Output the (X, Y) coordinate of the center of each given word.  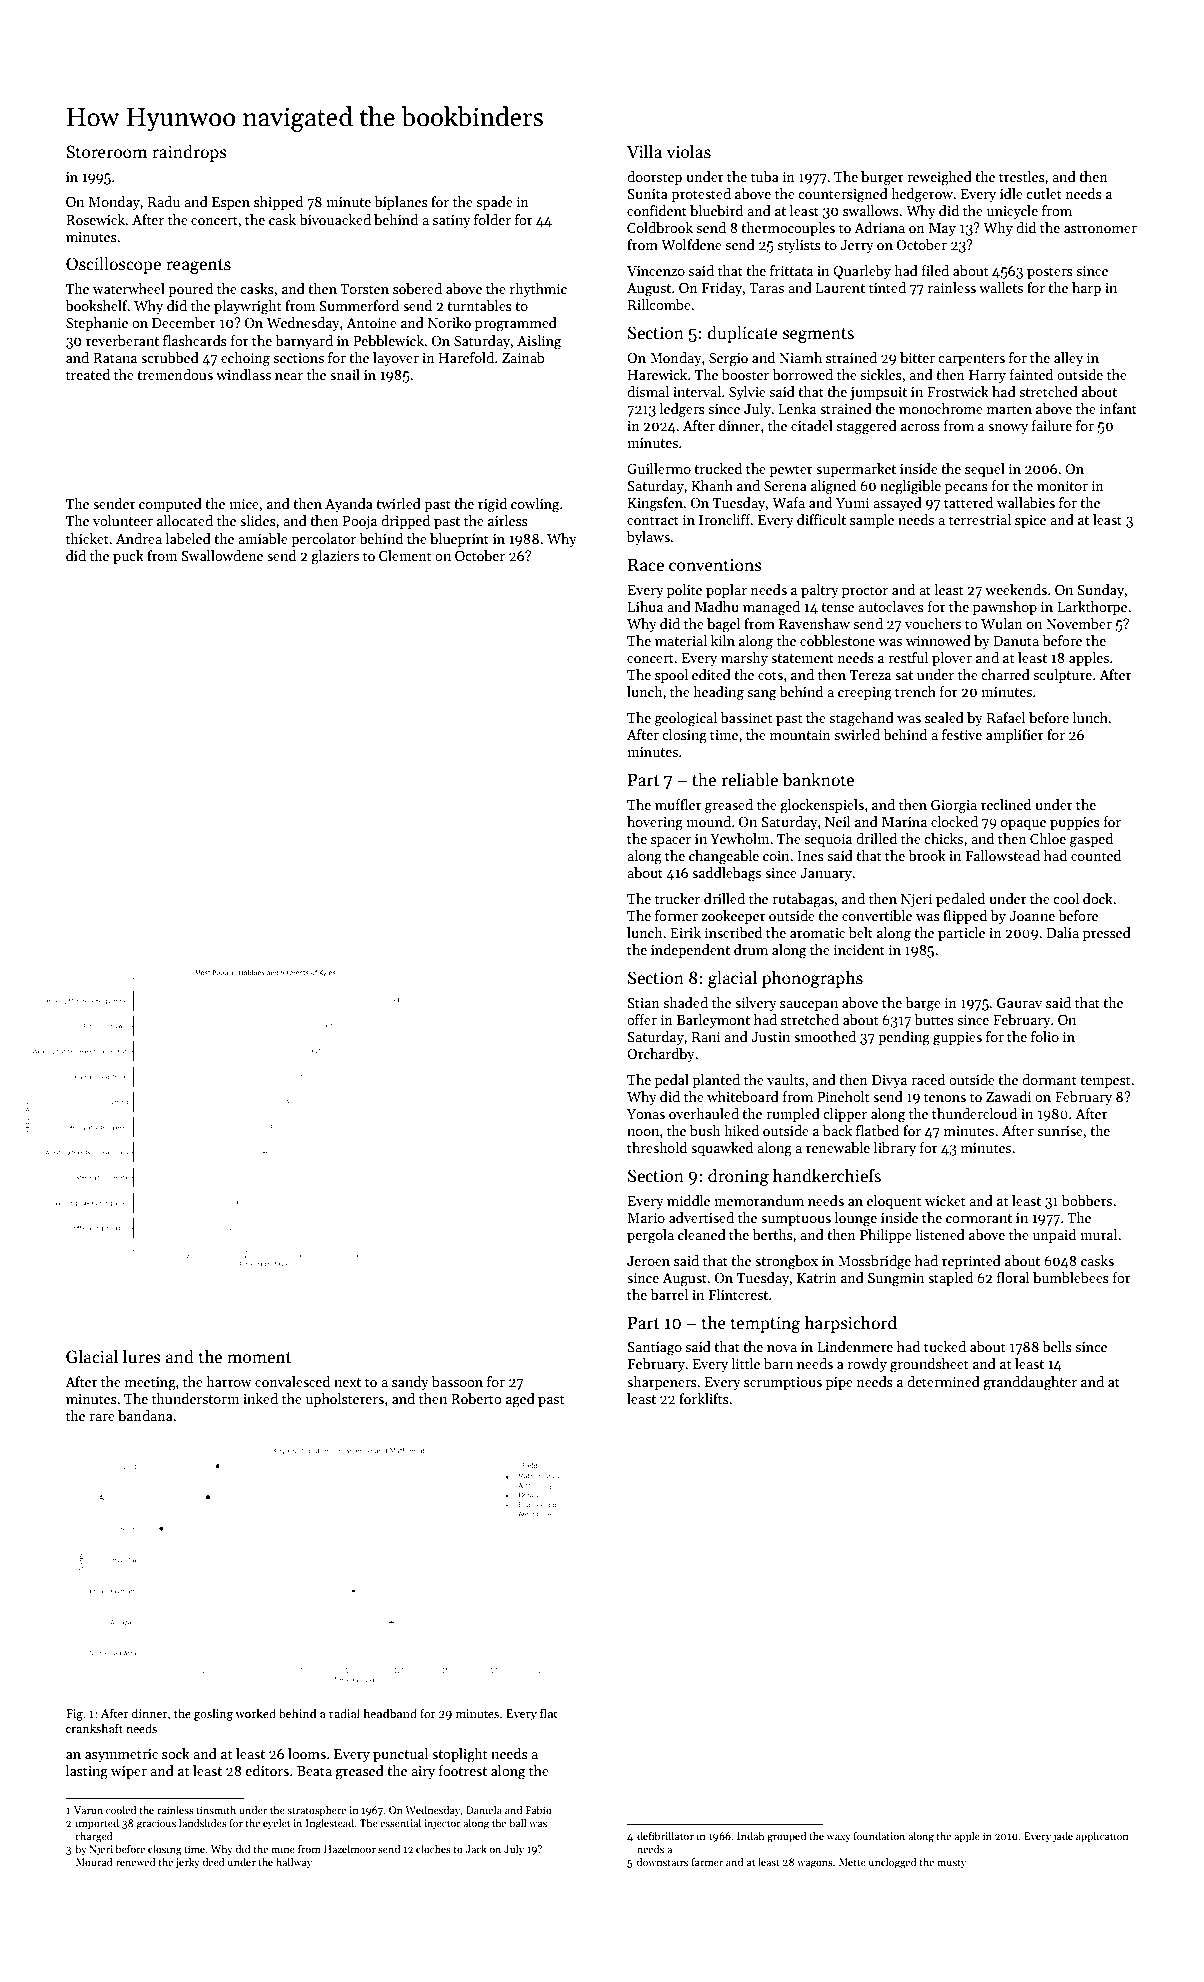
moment (259, 1358)
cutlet (1044, 193)
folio (1045, 1036)
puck (128, 557)
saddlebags (726, 874)
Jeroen (648, 1261)
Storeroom (106, 152)
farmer (707, 1862)
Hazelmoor (350, 1849)
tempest (1105, 1082)
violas (689, 151)
